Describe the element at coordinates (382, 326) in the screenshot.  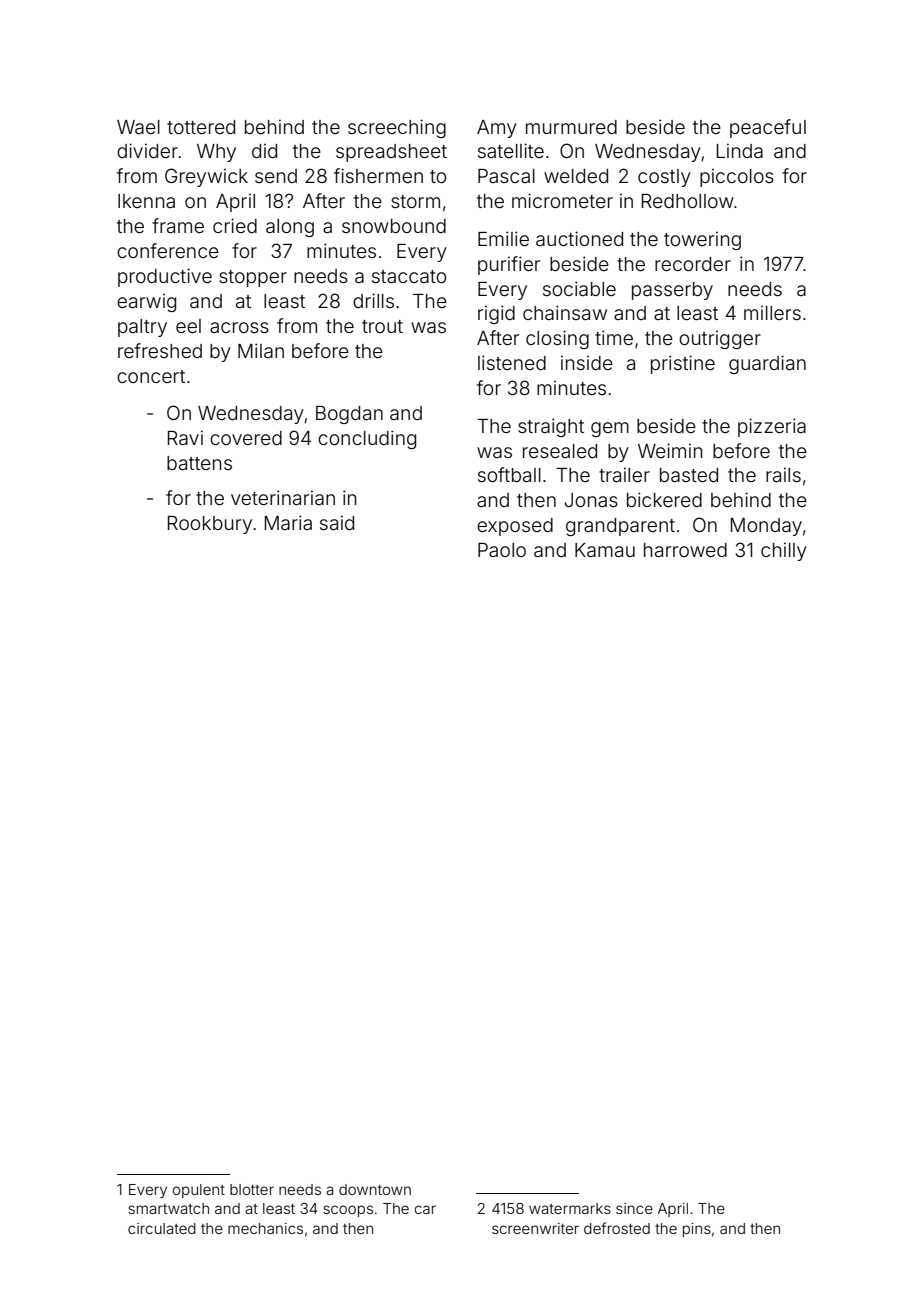
I see `trout` at that location.
